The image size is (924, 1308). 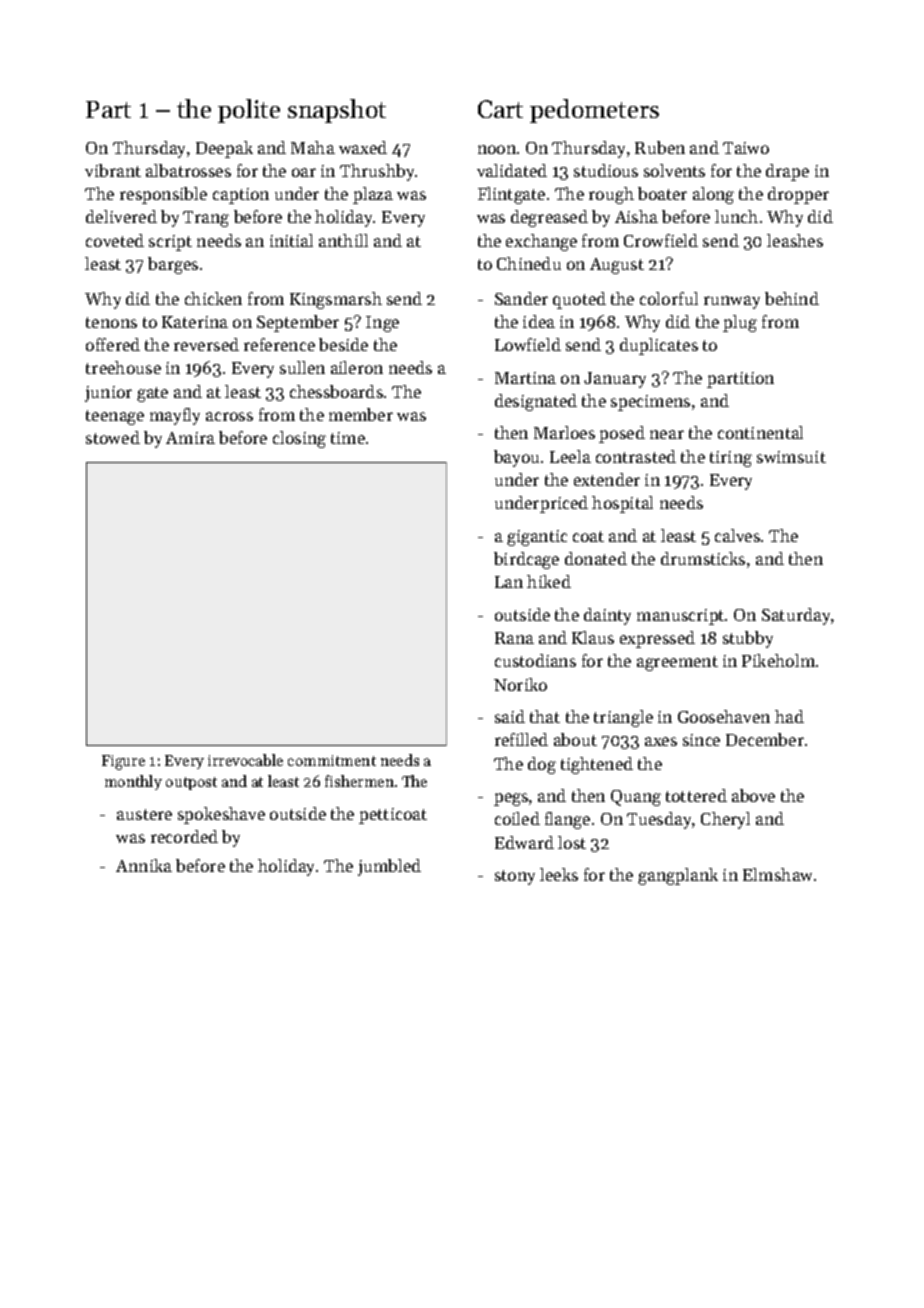 What do you see at coordinates (337, 111) in the screenshot?
I see `snapshot` at bounding box center [337, 111].
